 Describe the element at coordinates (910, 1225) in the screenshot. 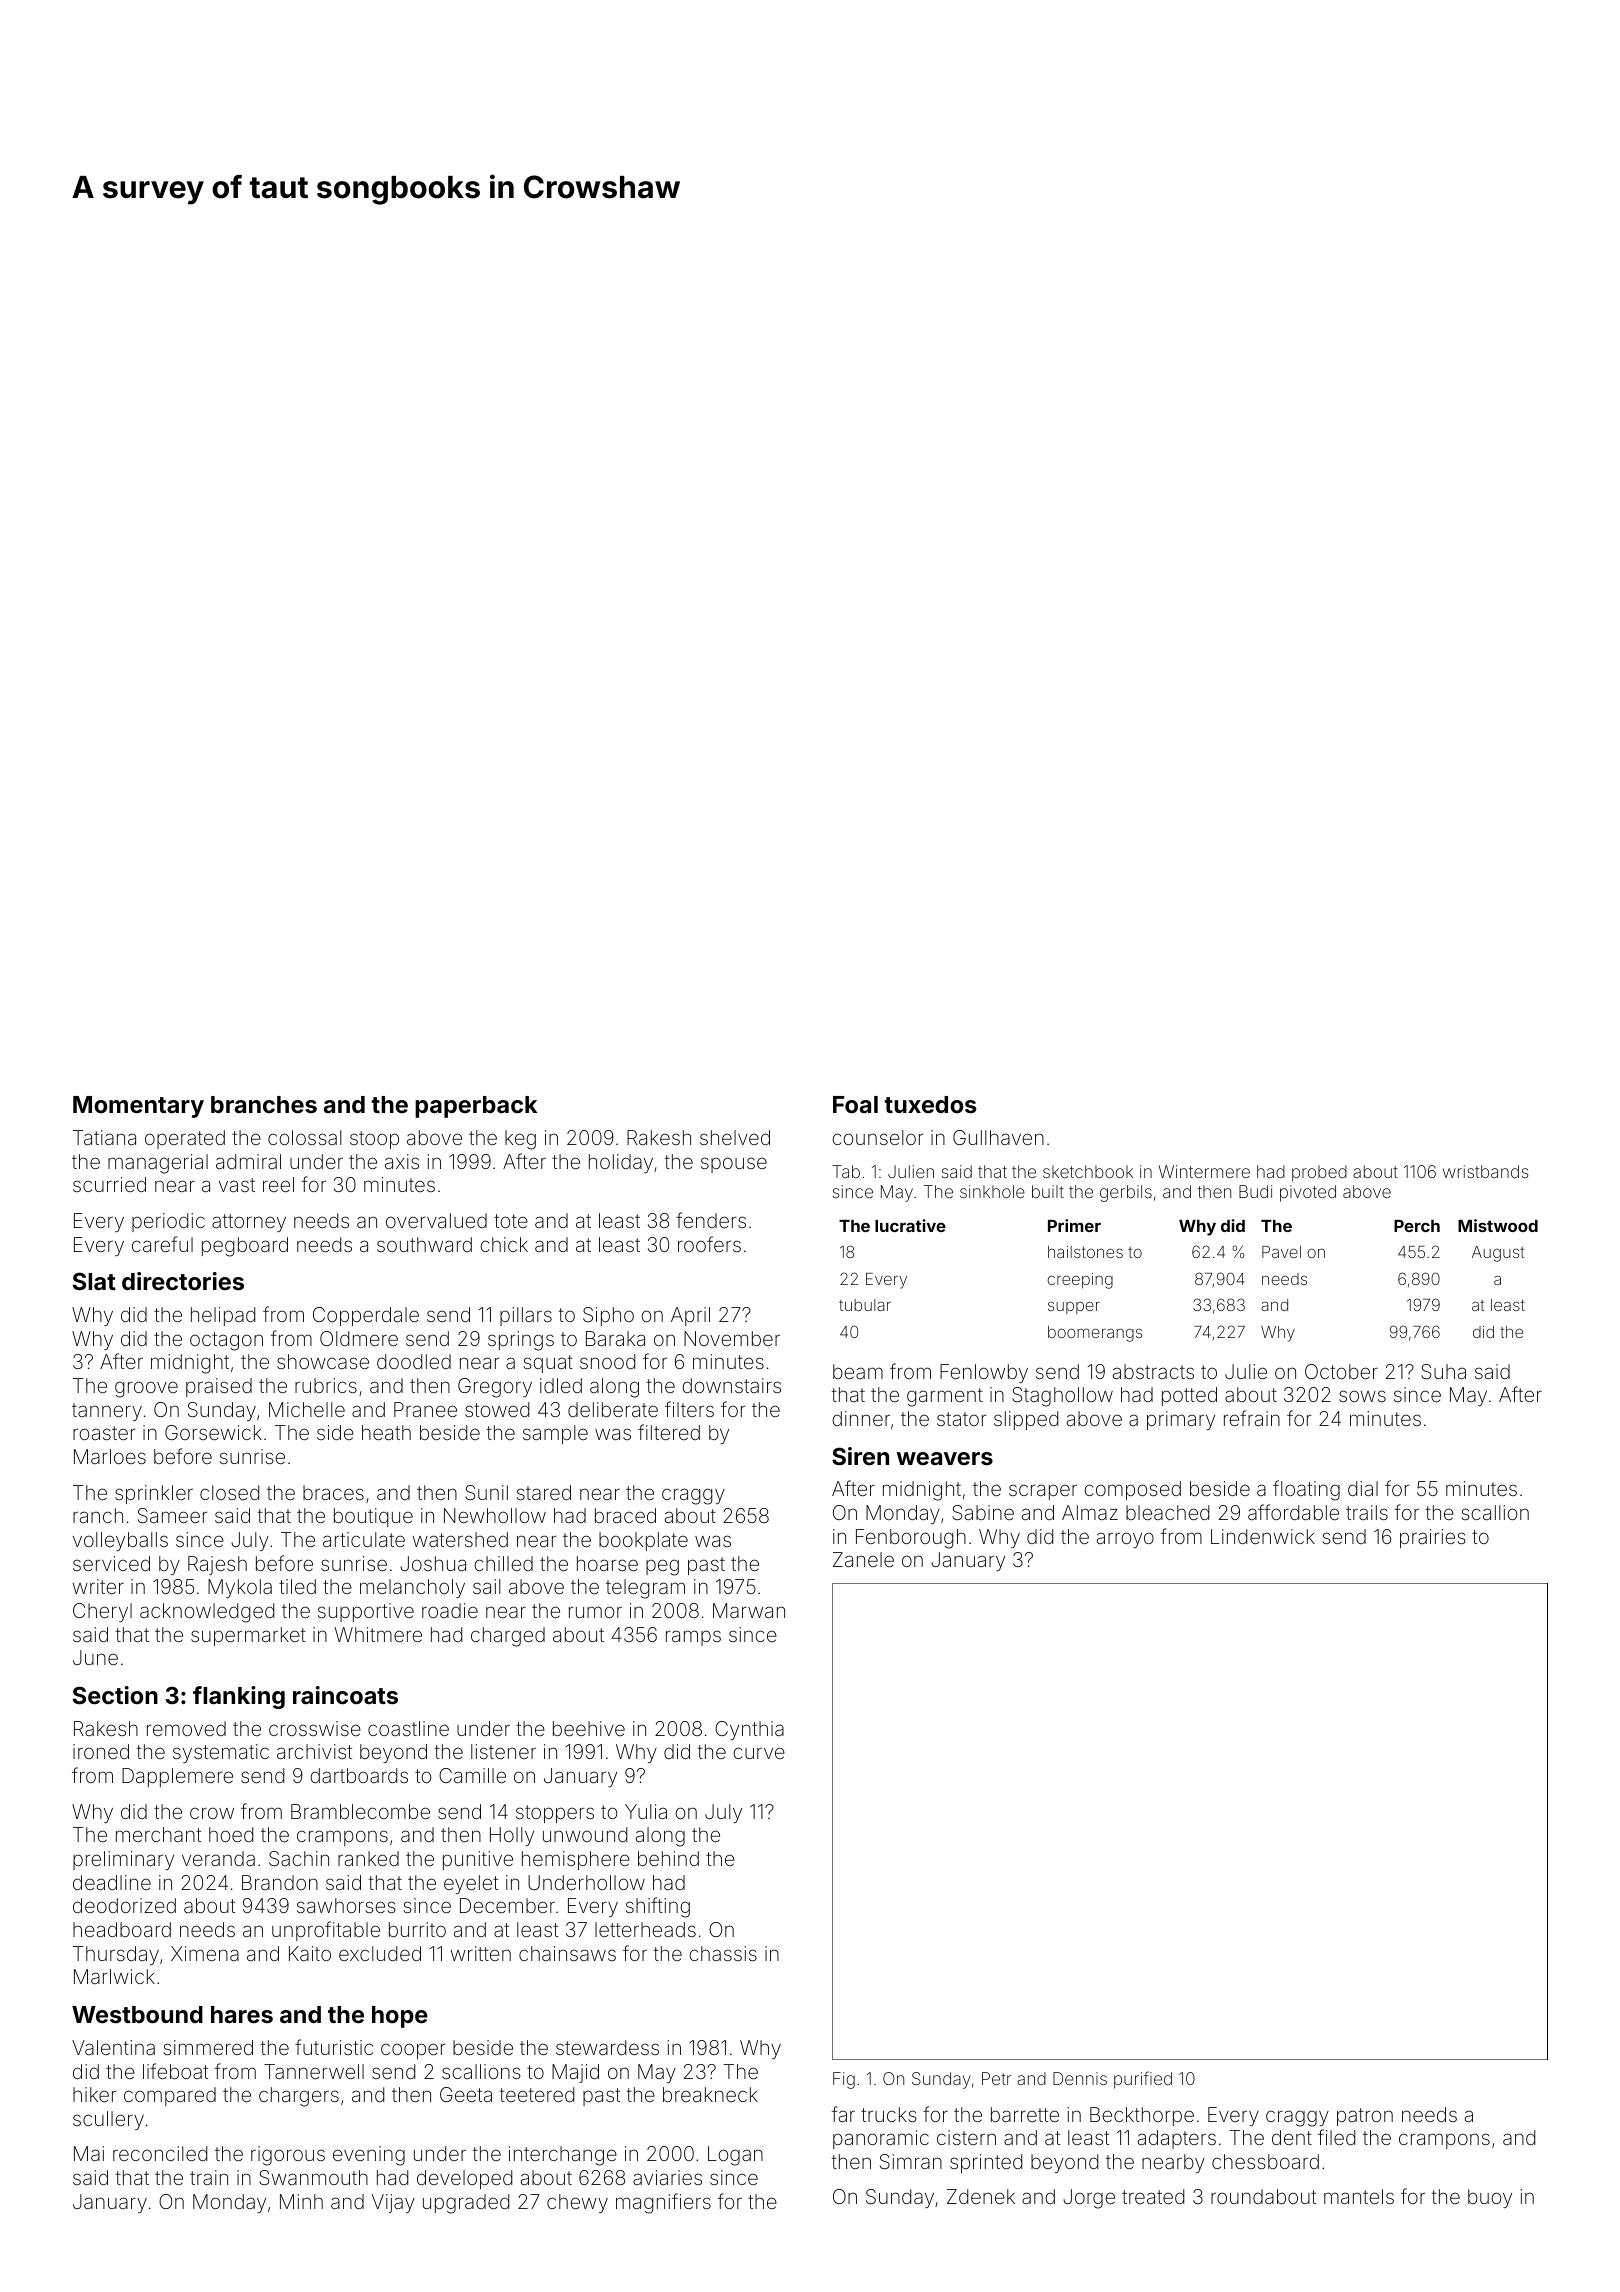

I see `lucrative` at that location.
